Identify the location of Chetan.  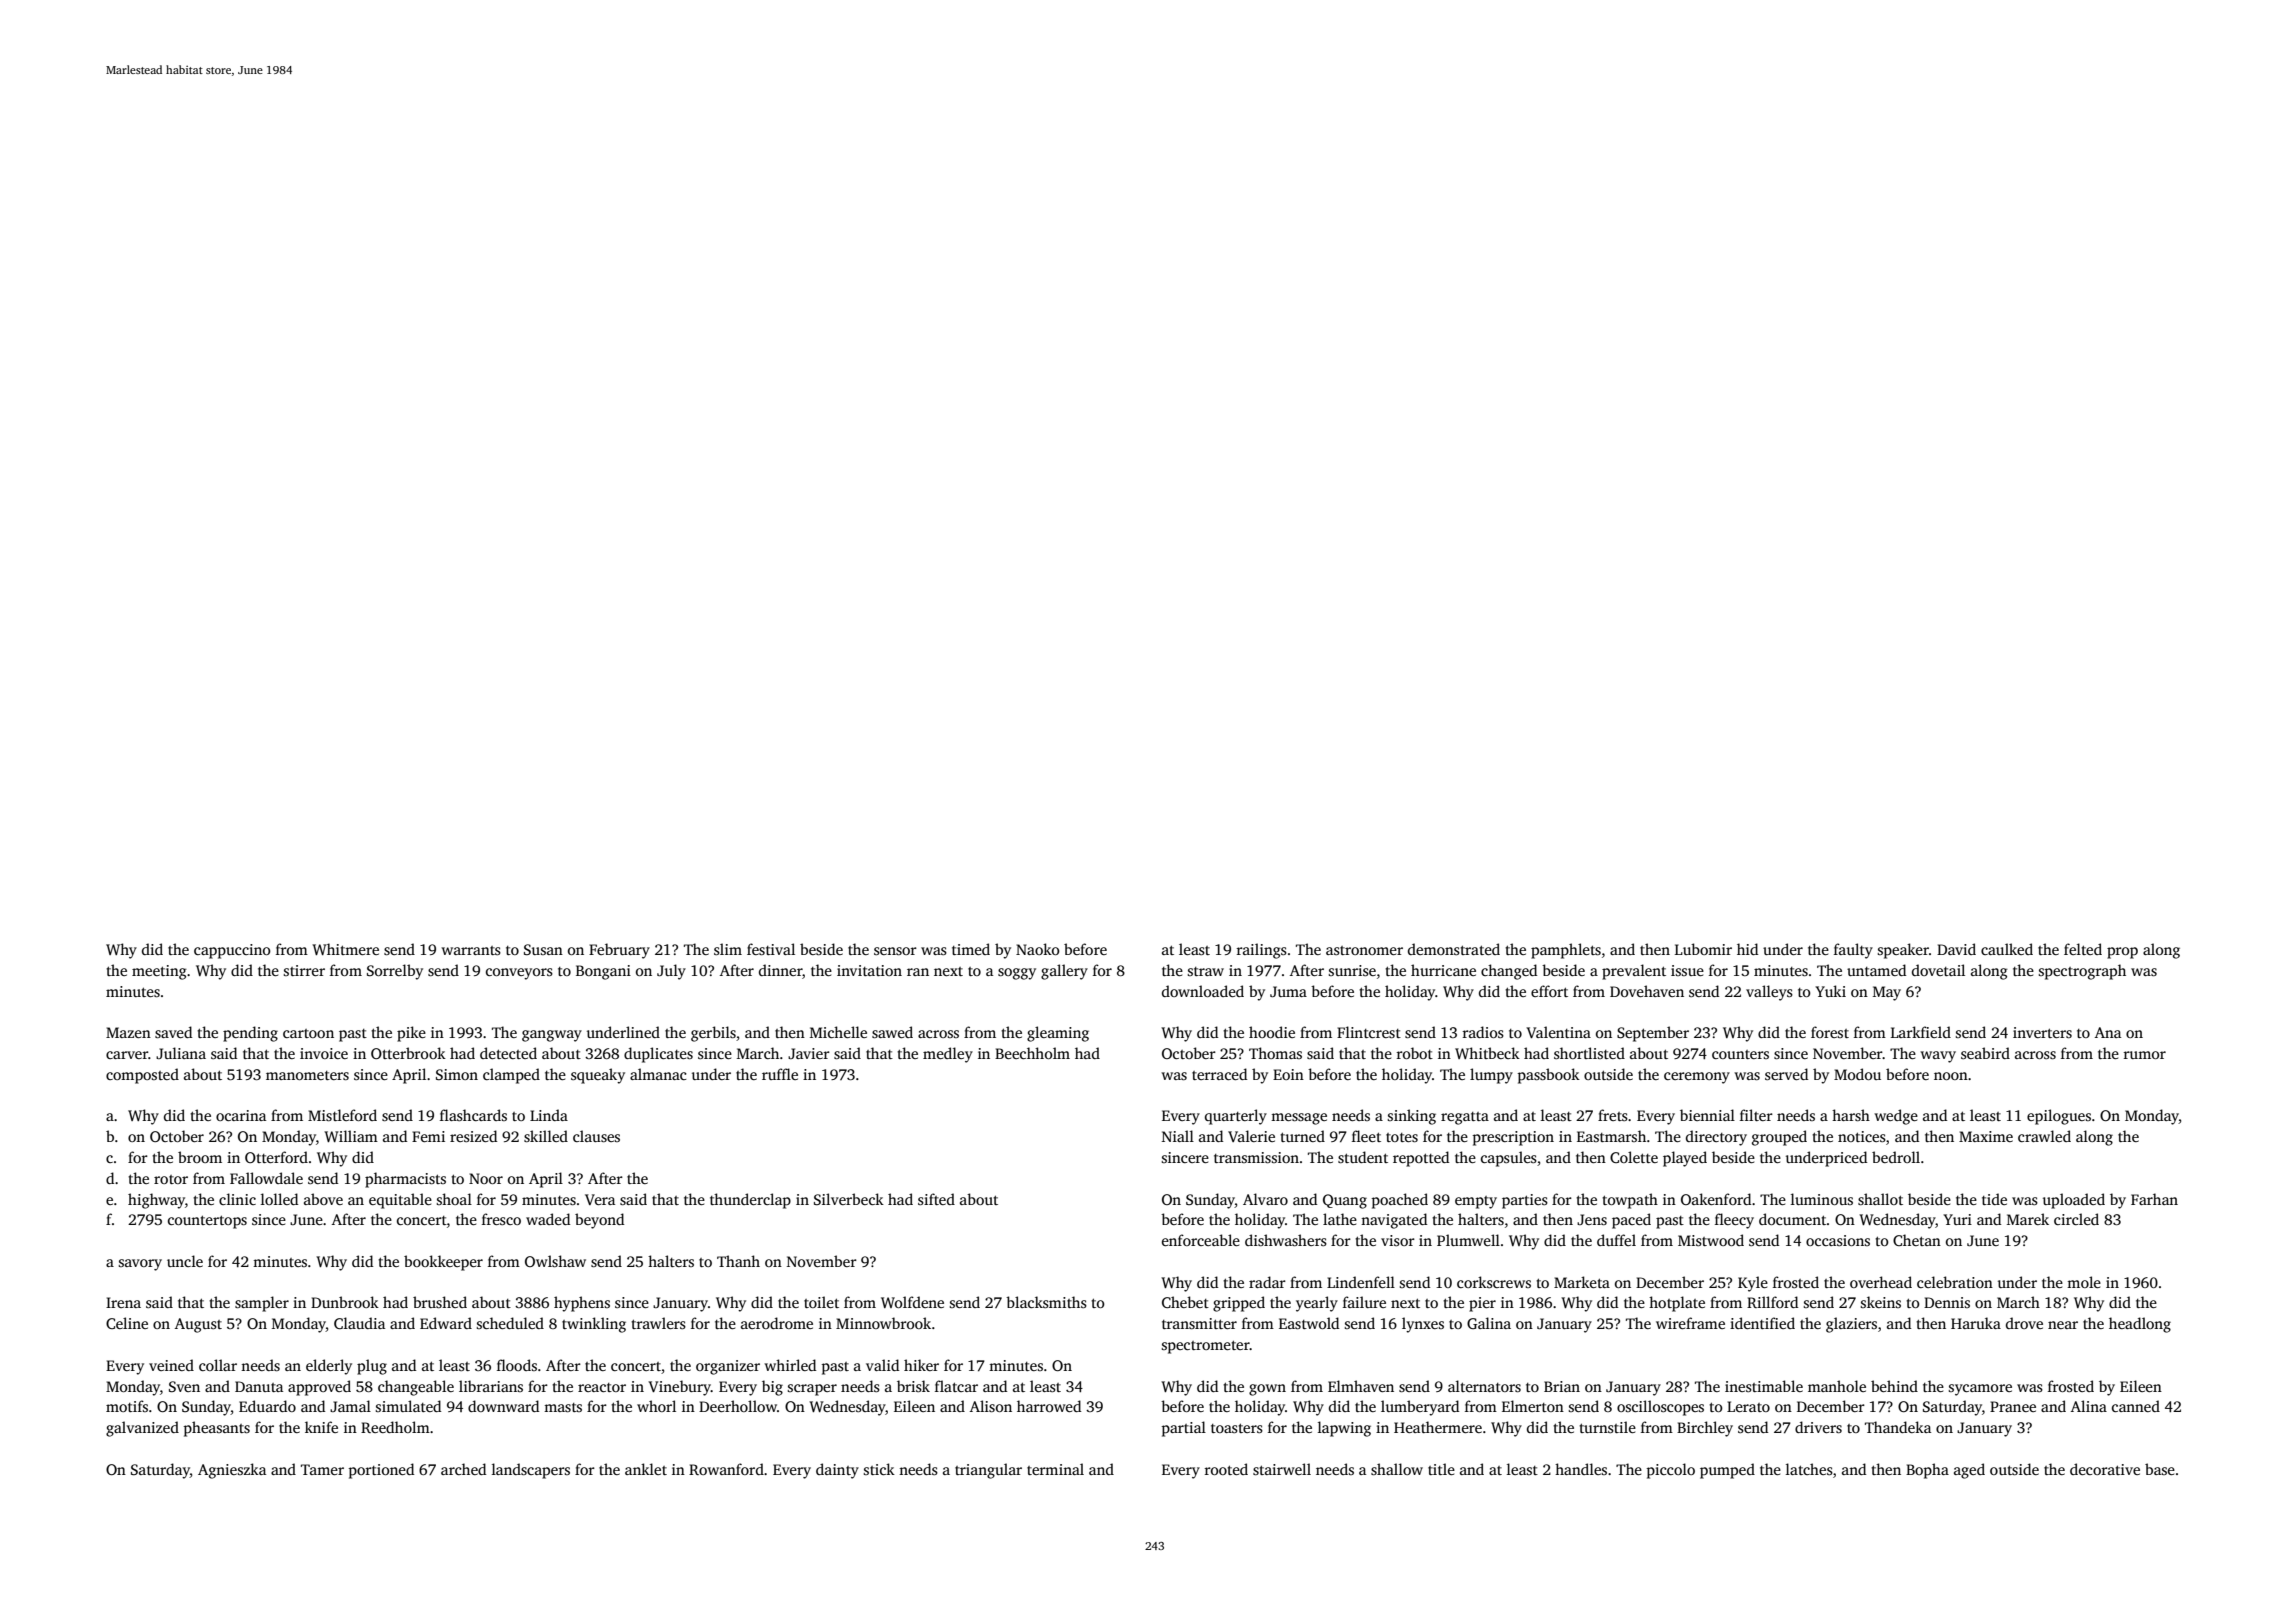
(1917, 1240).
